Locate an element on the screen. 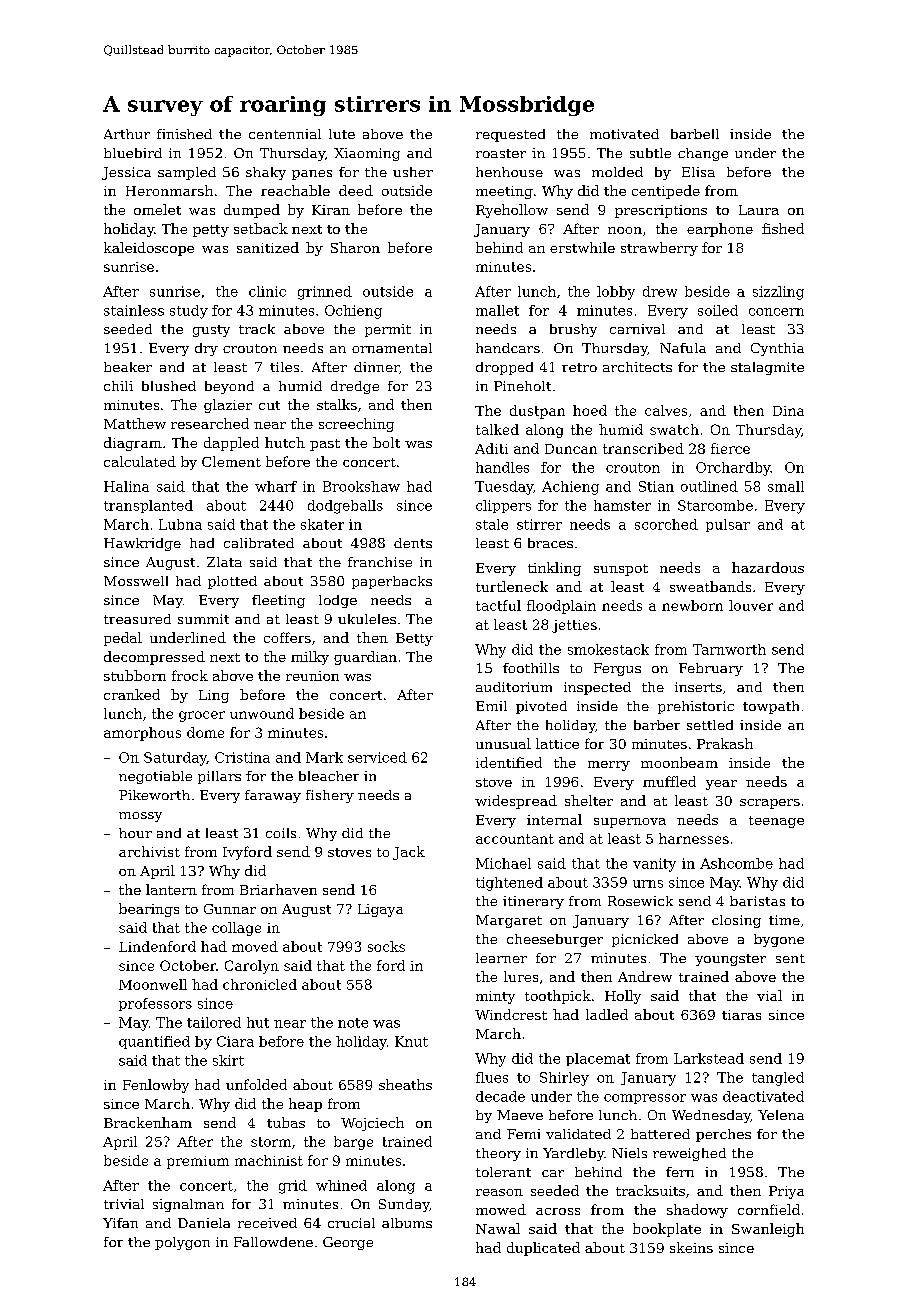  barbell is located at coordinates (695, 134).
